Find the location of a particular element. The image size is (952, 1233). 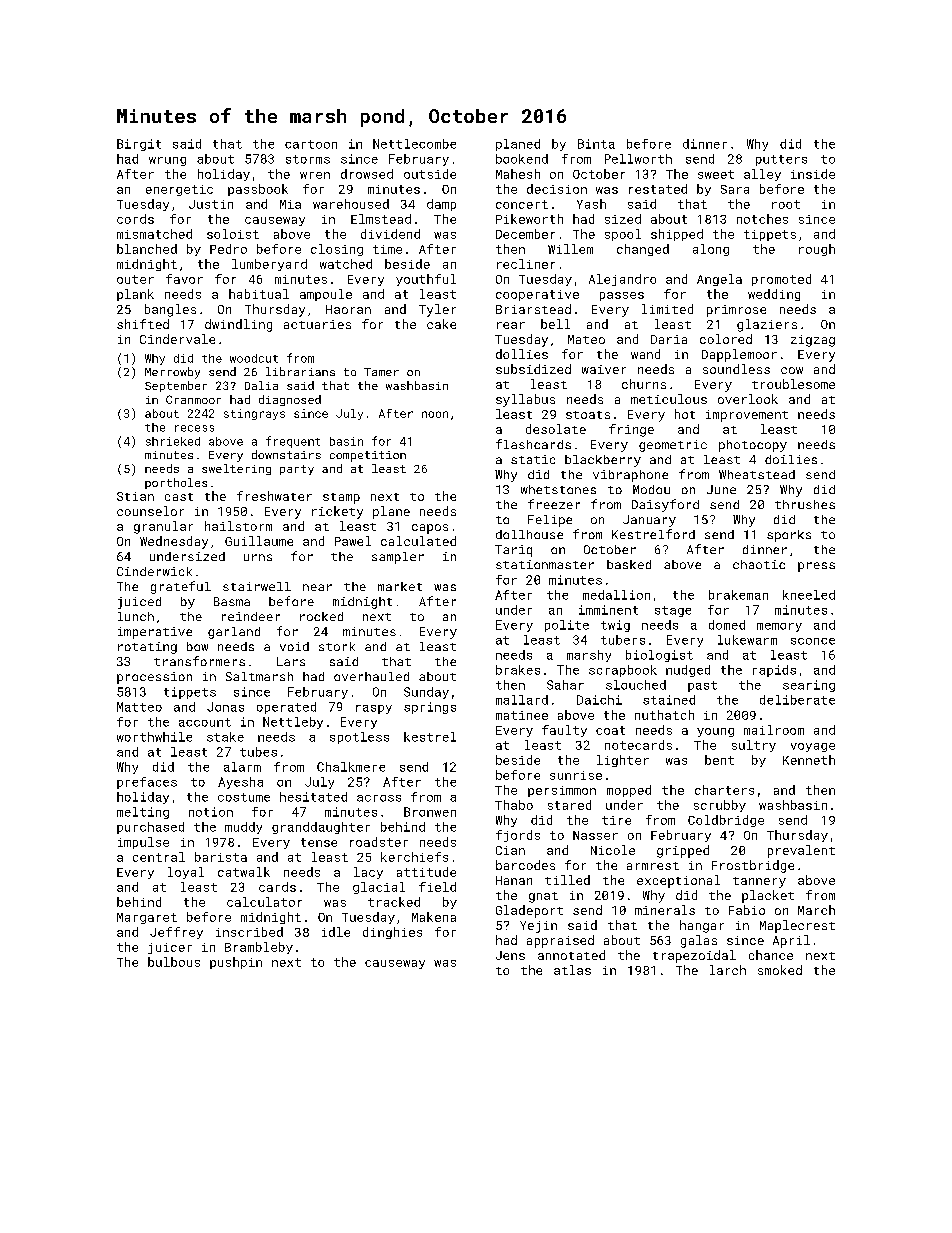

pushpin is located at coordinates (236, 963).
